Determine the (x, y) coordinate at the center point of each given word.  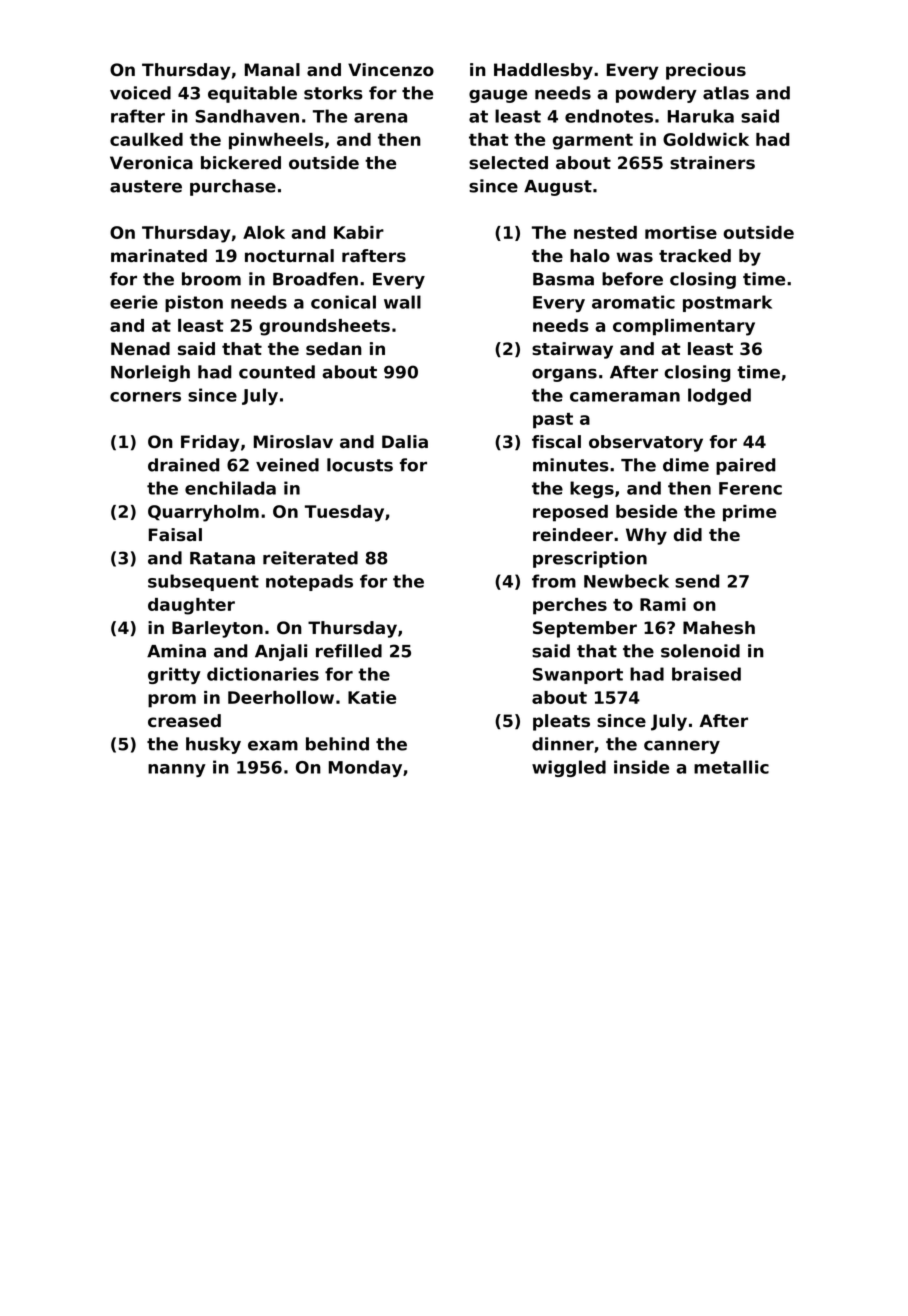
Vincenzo (391, 69)
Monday (365, 768)
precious (706, 71)
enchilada (230, 488)
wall (402, 302)
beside (646, 511)
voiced (140, 93)
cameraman (625, 397)
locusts (360, 465)
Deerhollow (281, 697)
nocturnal (289, 255)
